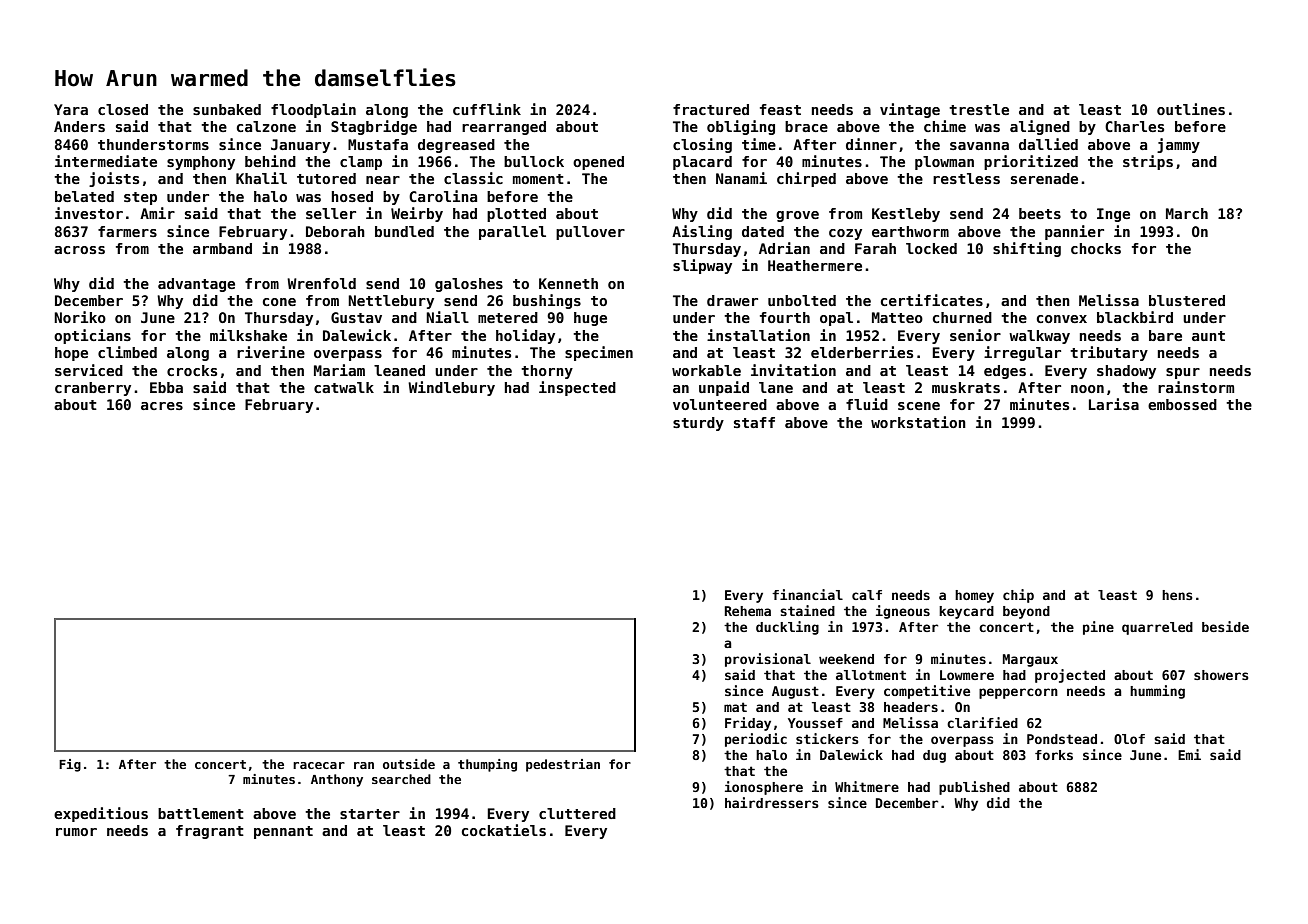 Image resolution: width=1308 pixels, height=924 pixels. Describe the element at coordinates (70, 765) in the screenshot. I see `Fig` at that location.
